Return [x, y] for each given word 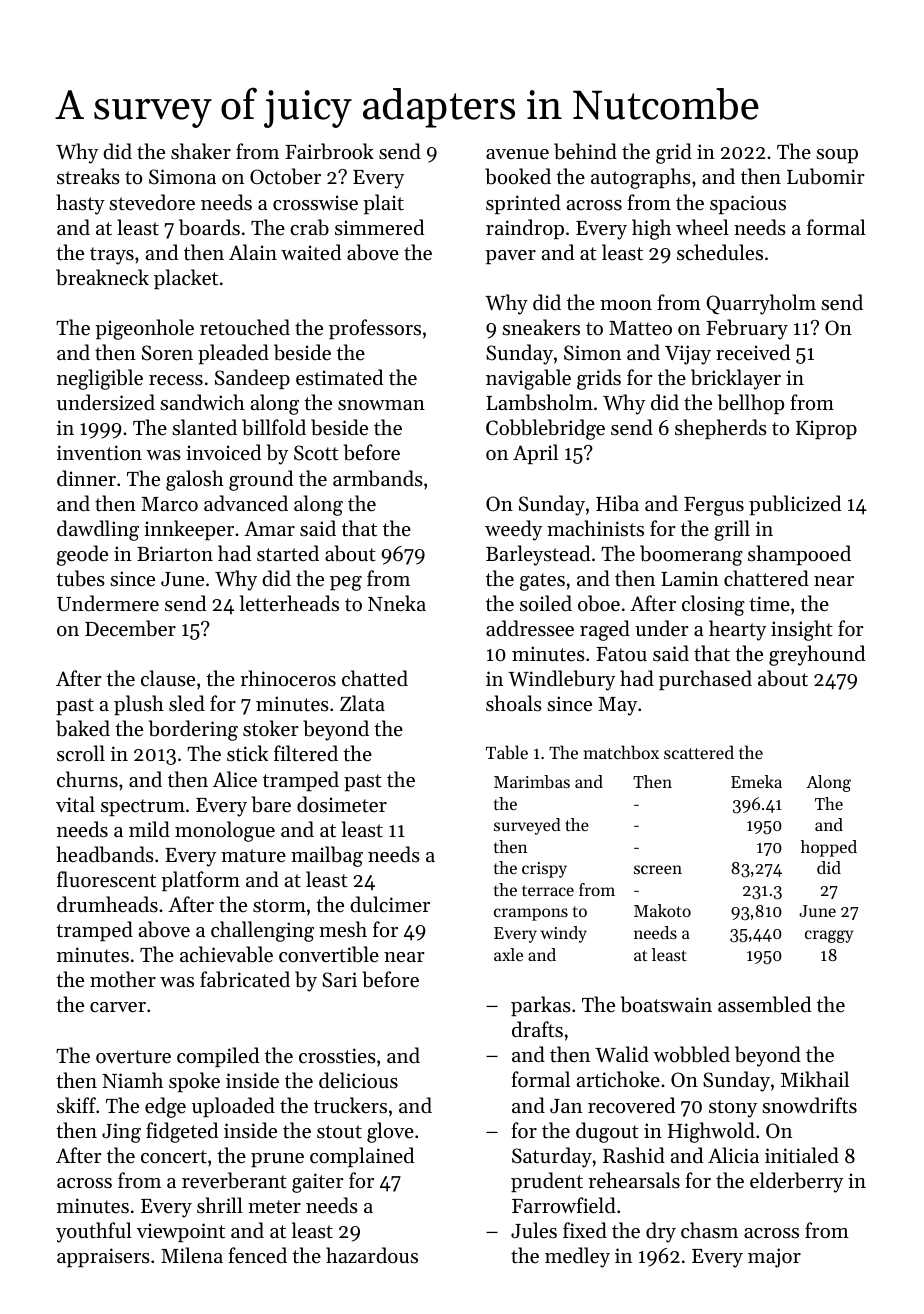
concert [174, 1157]
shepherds [721, 429]
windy [564, 934]
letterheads [289, 603]
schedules [720, 252]
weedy [513, 530]
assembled [764, 1004]
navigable [528, 379]
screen [658, 869]
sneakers [541, 327]
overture [133, 1057]
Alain [253, 252]
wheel [702, 227]
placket [186, 279]
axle [508, 954]
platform [200, 881]
